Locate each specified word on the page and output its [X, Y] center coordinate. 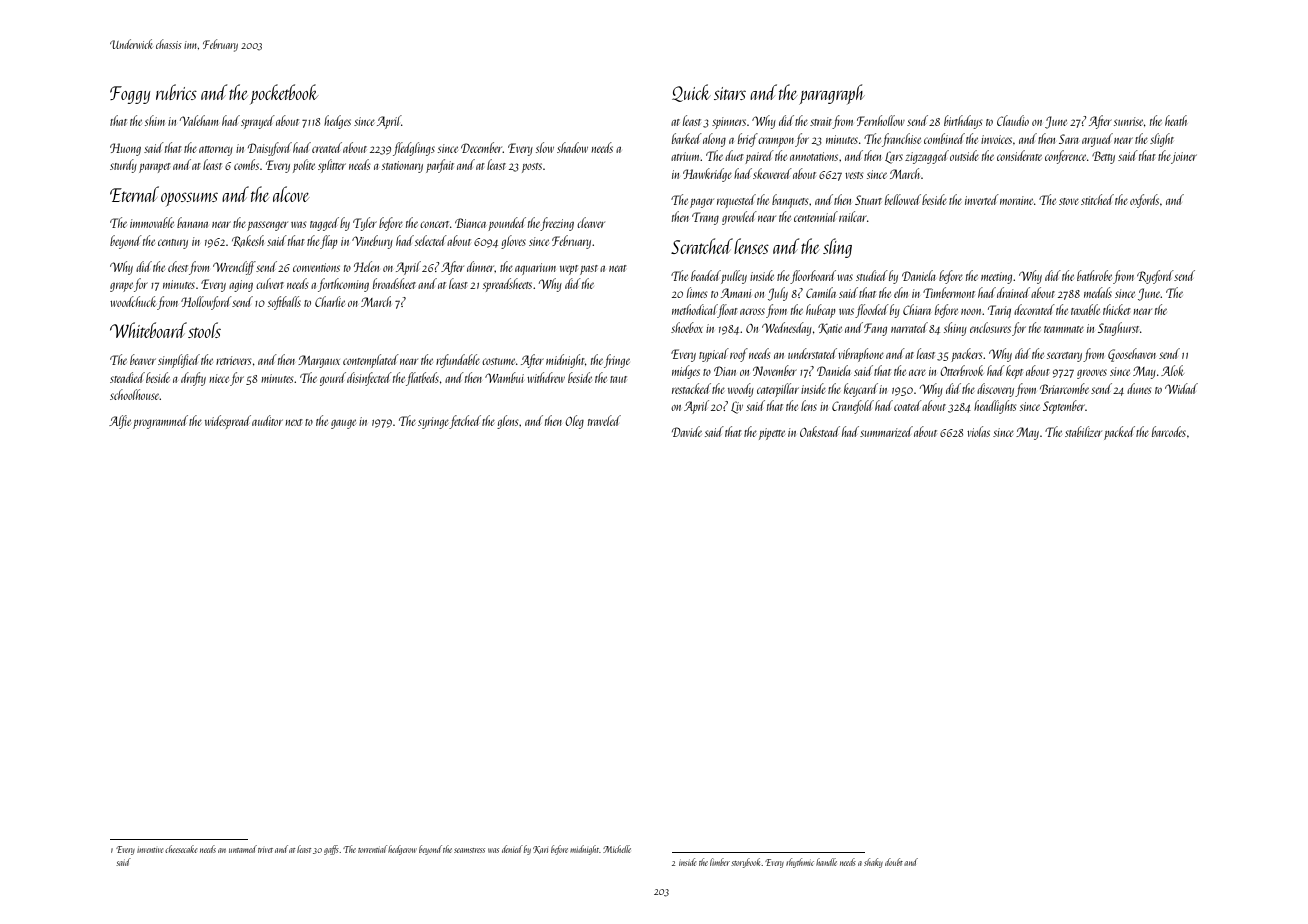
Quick [691, 93]
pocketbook [284, 94]
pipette [772, 434]
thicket [1117, 309]
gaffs [331, 850]
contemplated [371, 361]
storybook [746, 863]
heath [1176, 120]
